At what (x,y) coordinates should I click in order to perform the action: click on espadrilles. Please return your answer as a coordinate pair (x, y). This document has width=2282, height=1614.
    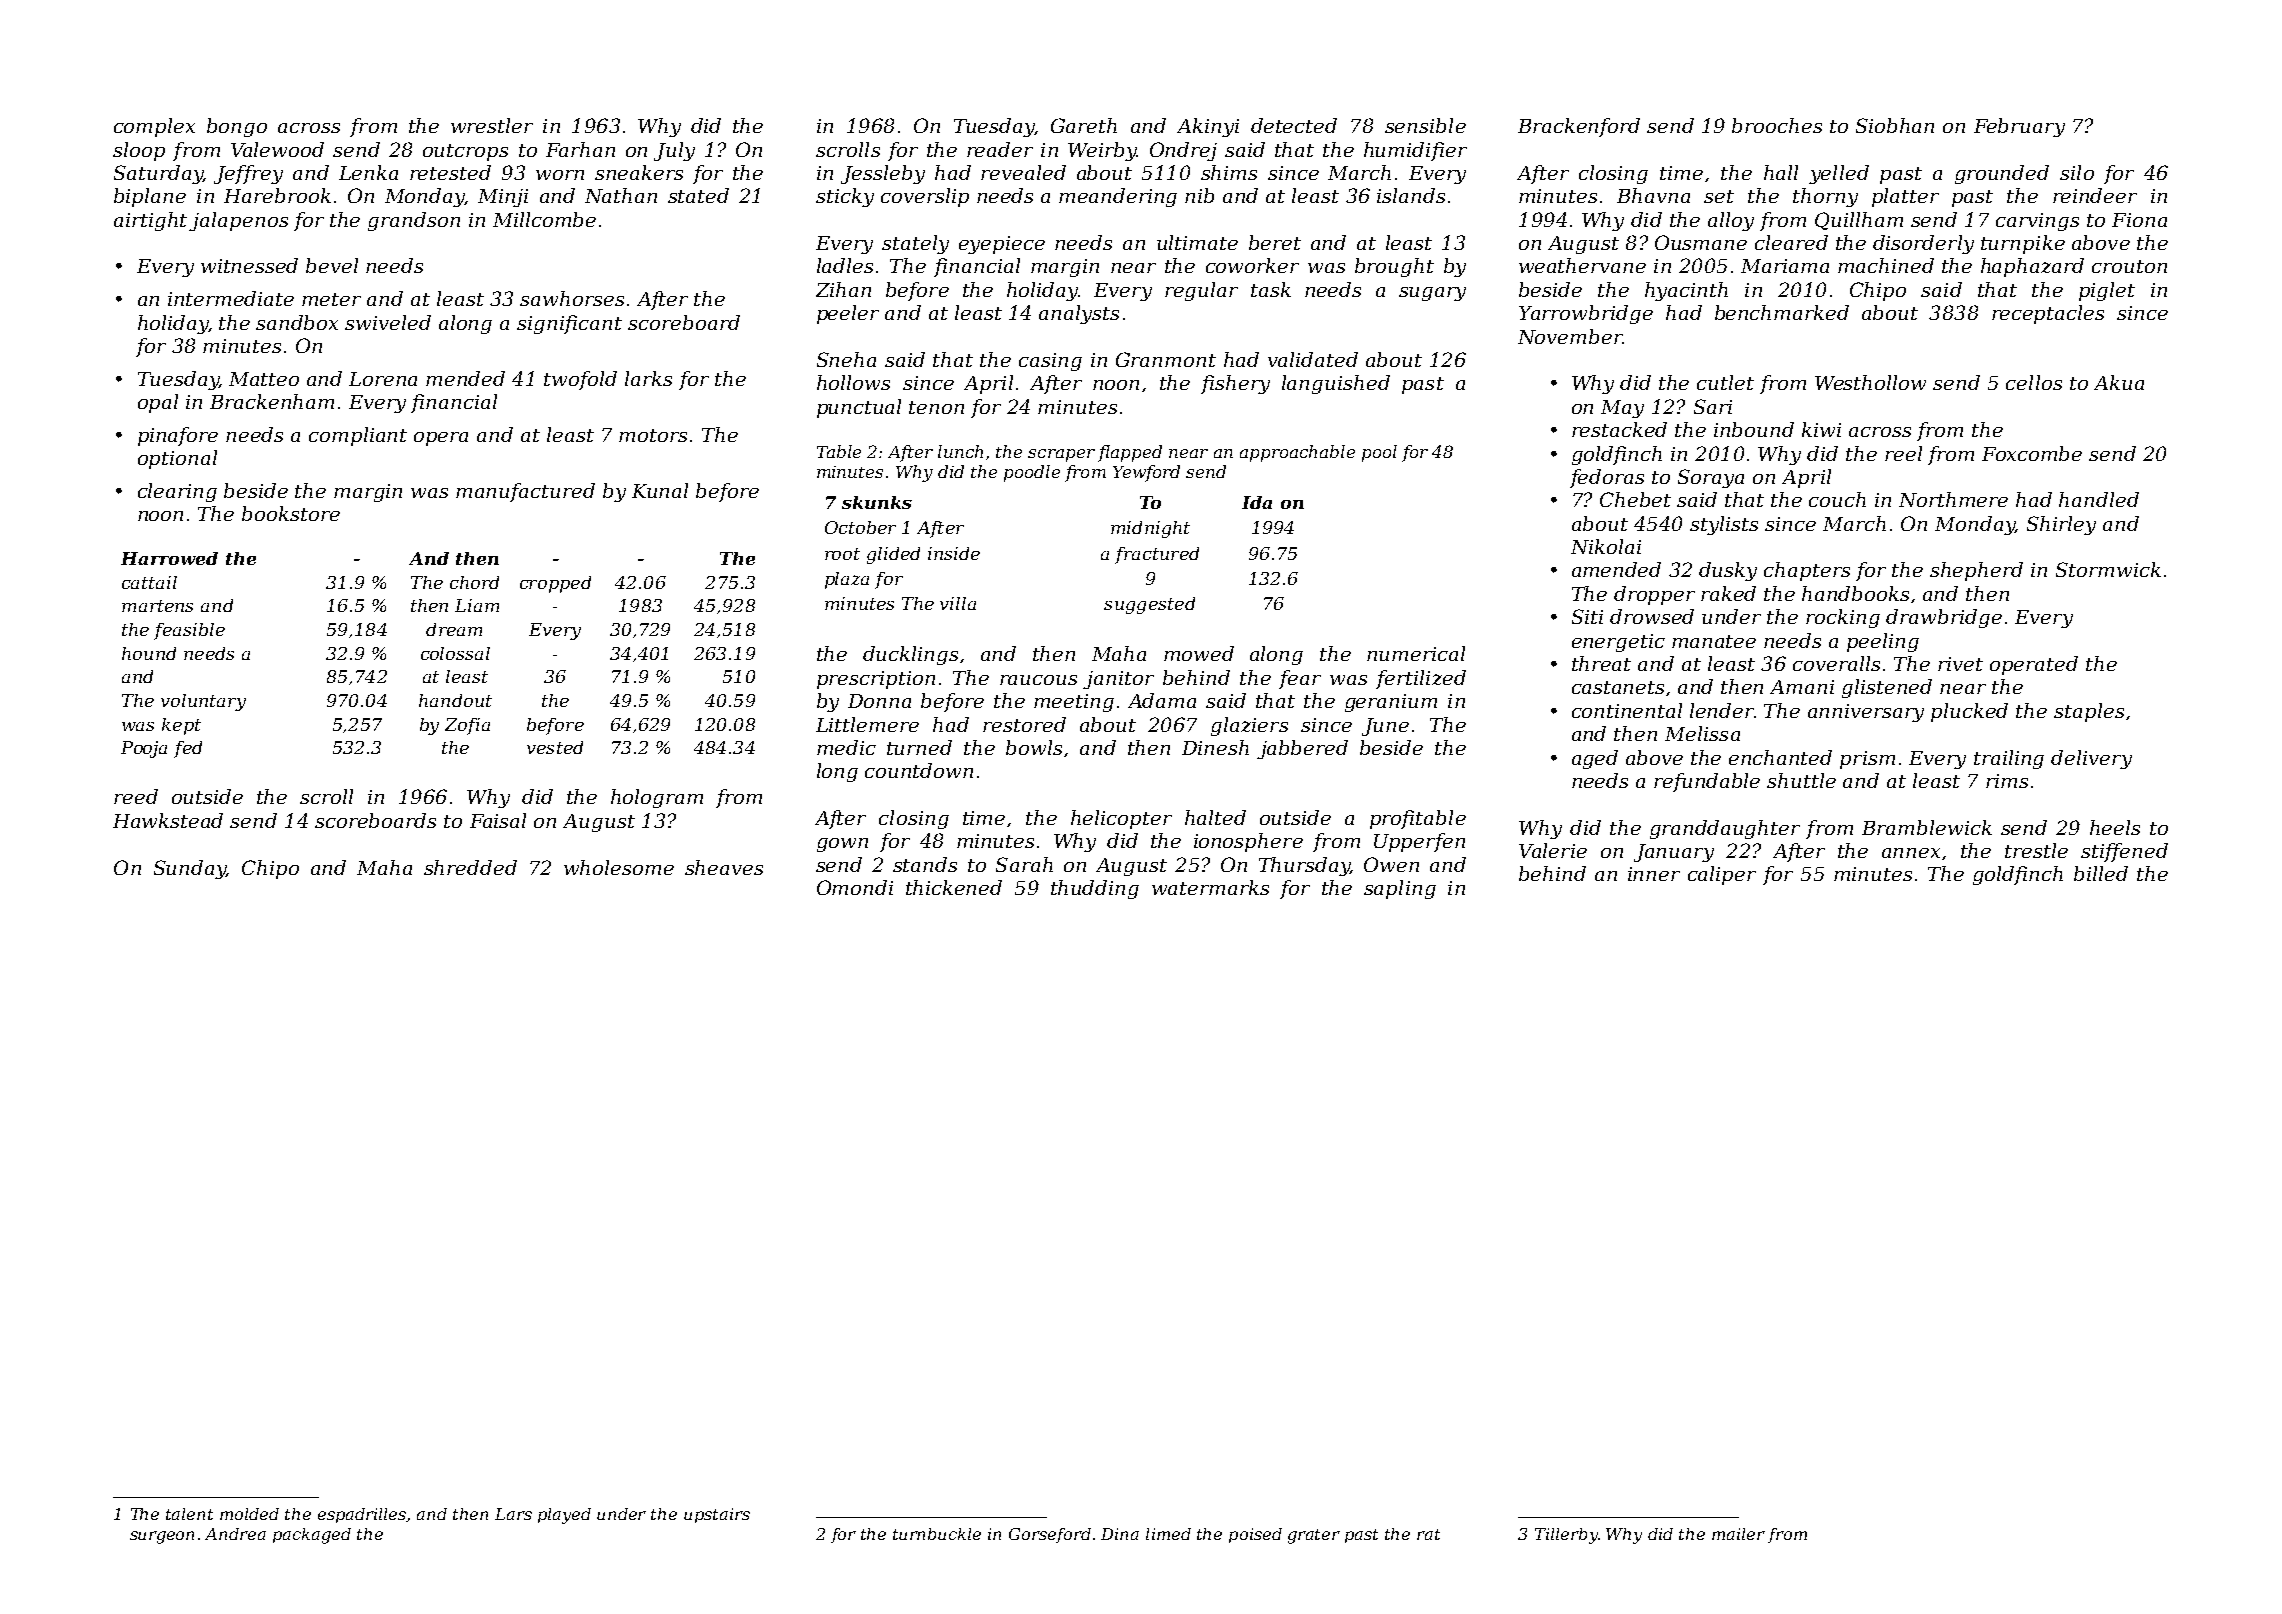
    Looking at the image, I should click on (362, 1515).
